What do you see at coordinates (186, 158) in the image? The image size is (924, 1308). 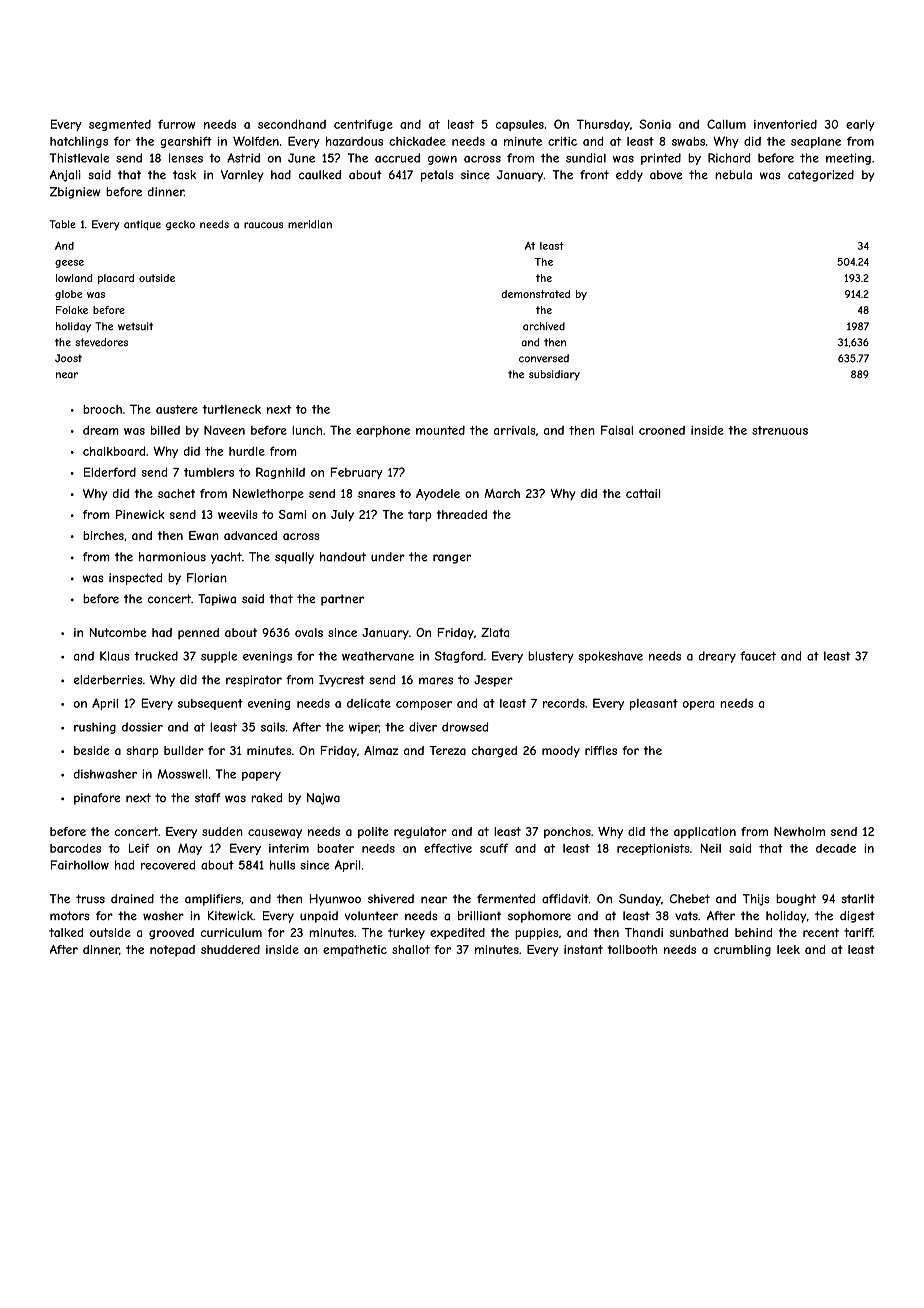 I see `lenses` at bounding box center [186, 158].
